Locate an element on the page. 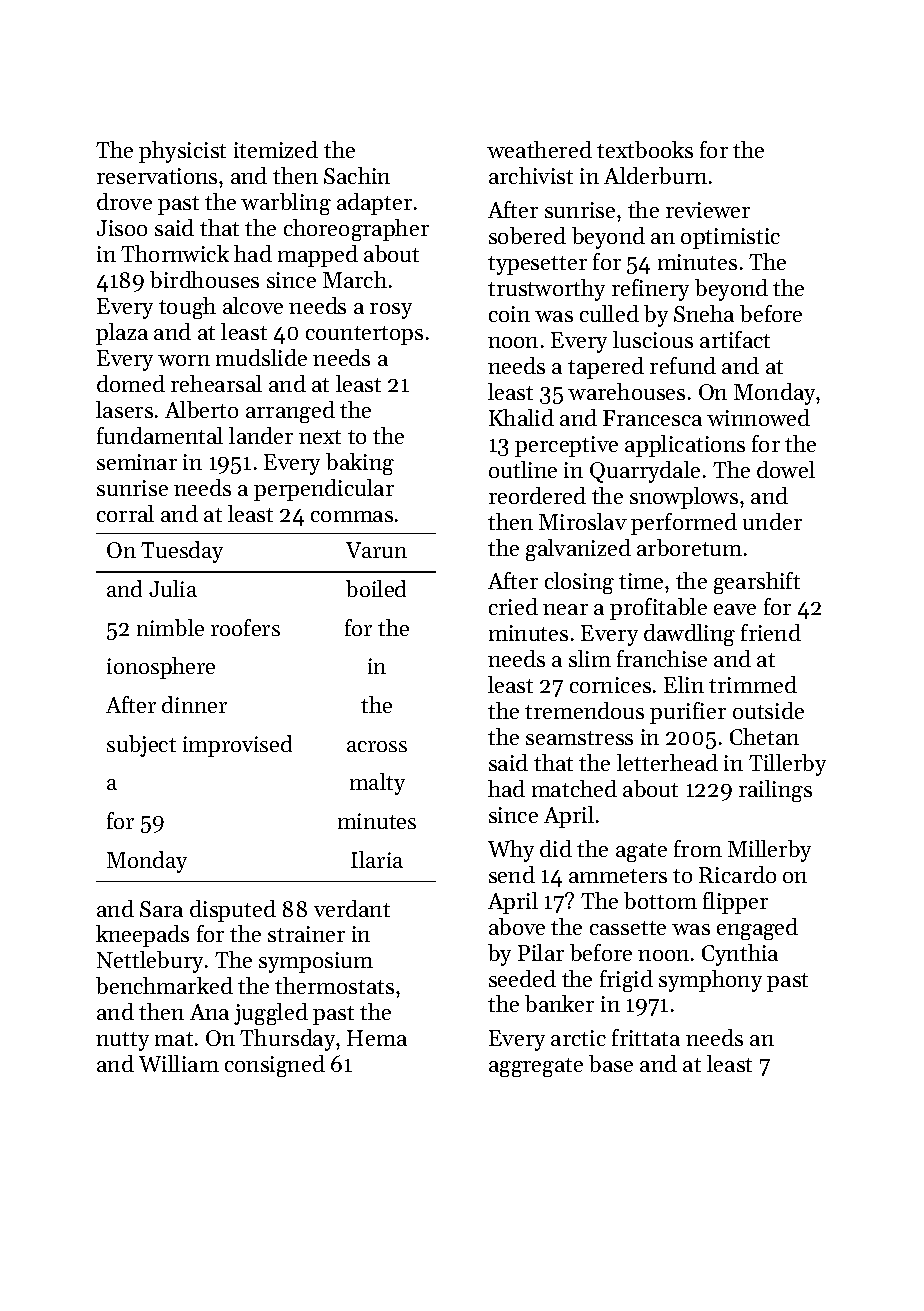 The image size is (924, 1311). across is located at coordinates (377, 746).
